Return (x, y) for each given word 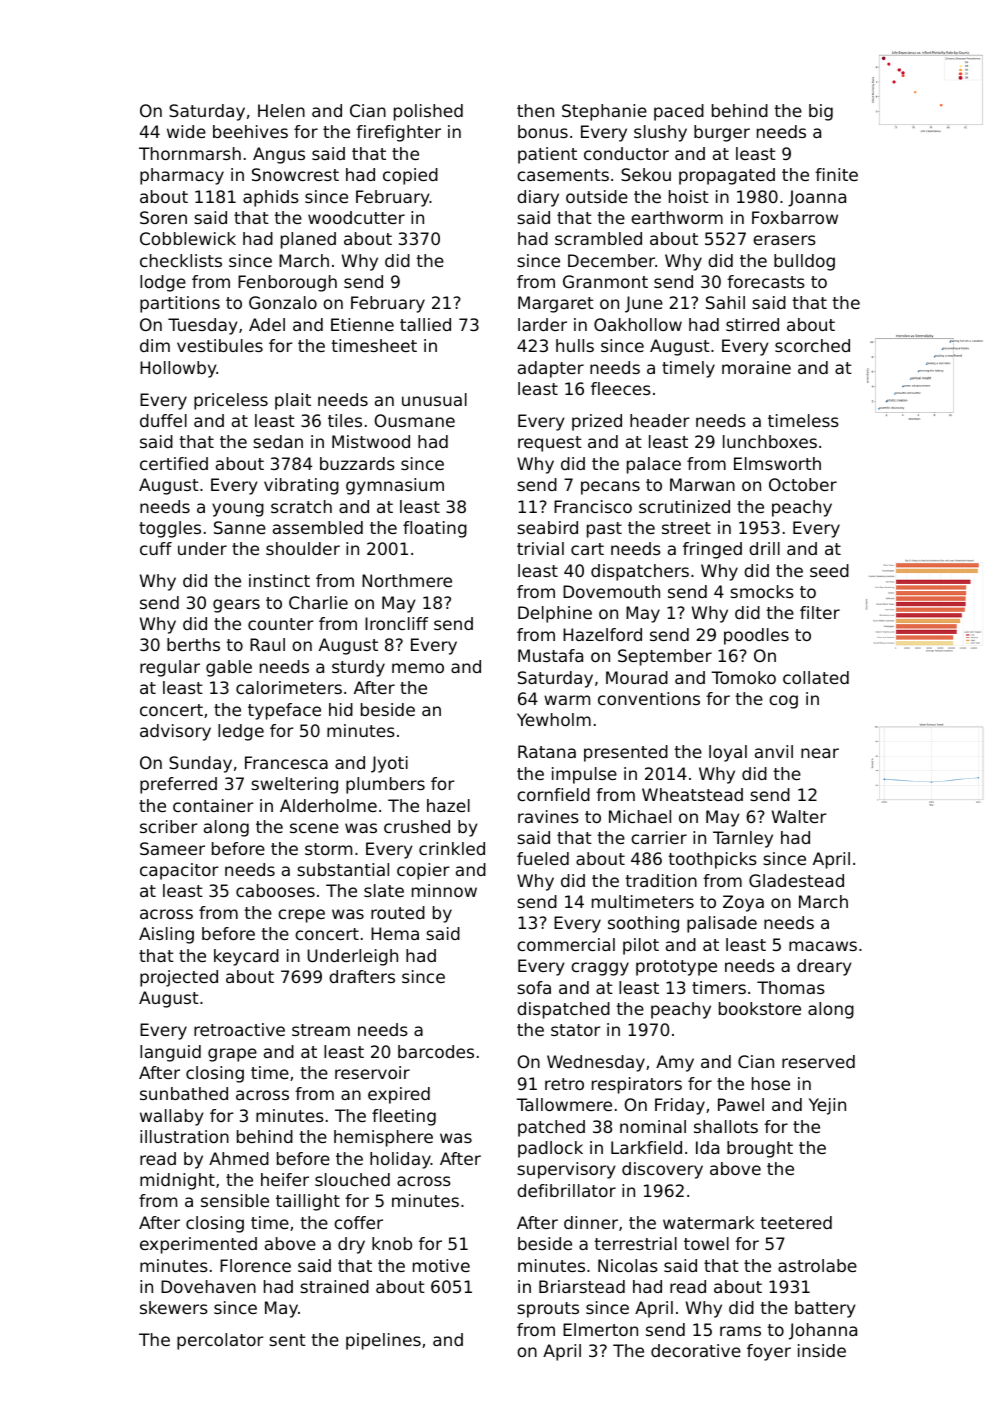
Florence (255, 1265)
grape (232, 1055)
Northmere (407, 580)
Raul (267, 644)
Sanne (240, 527)
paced (679, 112)
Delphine (555, 614)
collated (816, 677)
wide (186, 131)
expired (399, 1095)
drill (764, 548)
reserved (818, 1061)
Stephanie (604, 112)
